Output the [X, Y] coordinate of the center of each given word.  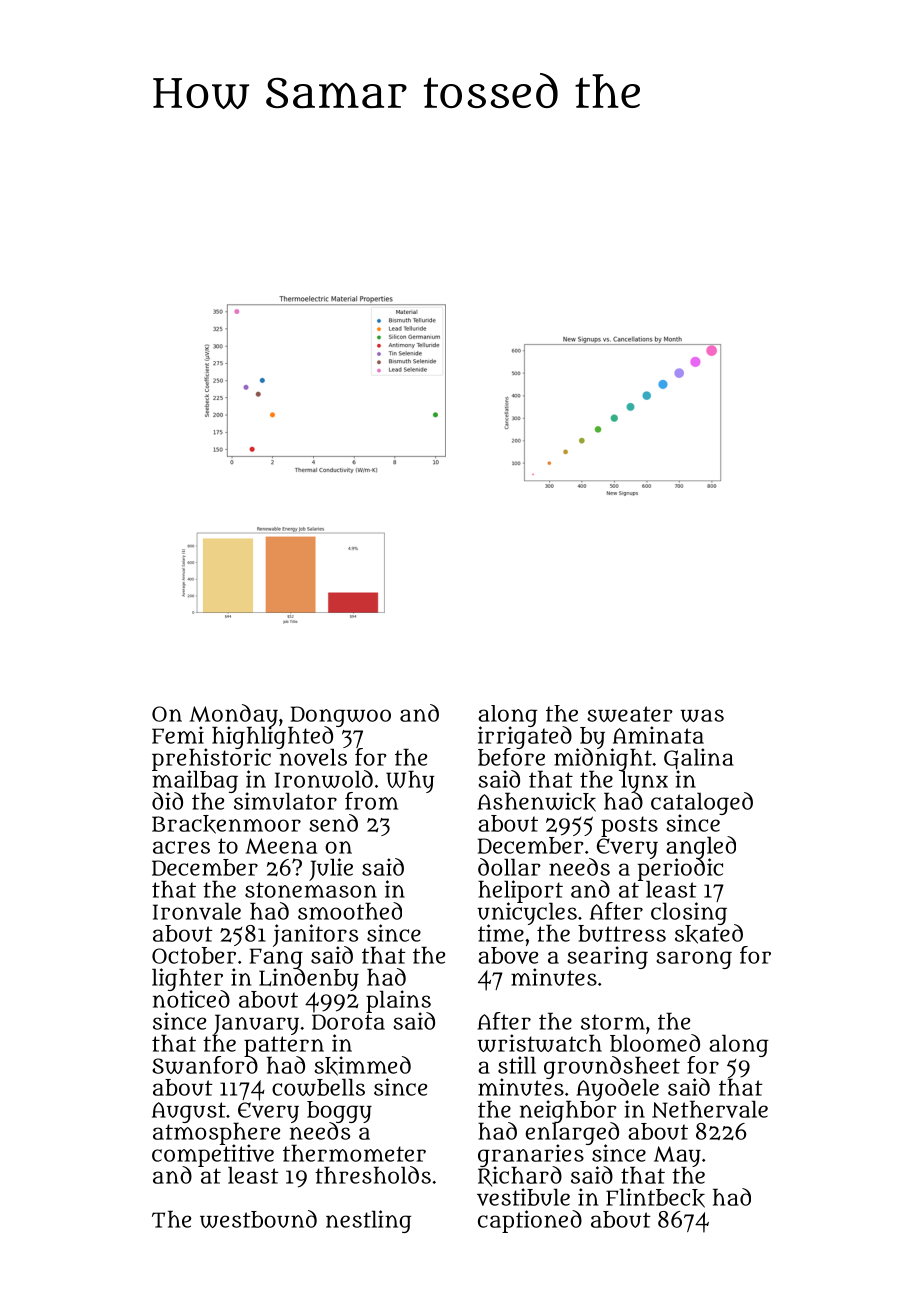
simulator [285, 801]
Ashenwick [536, 802]
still [517, 1065]
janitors [315, 935]
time [501, 933]
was [702, 715]
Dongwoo [339, 716]
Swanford [205, 1065]
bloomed [655, 1043]
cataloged [702, 803]
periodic [680, 870]
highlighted [273, 738]
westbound [258, 1219]
